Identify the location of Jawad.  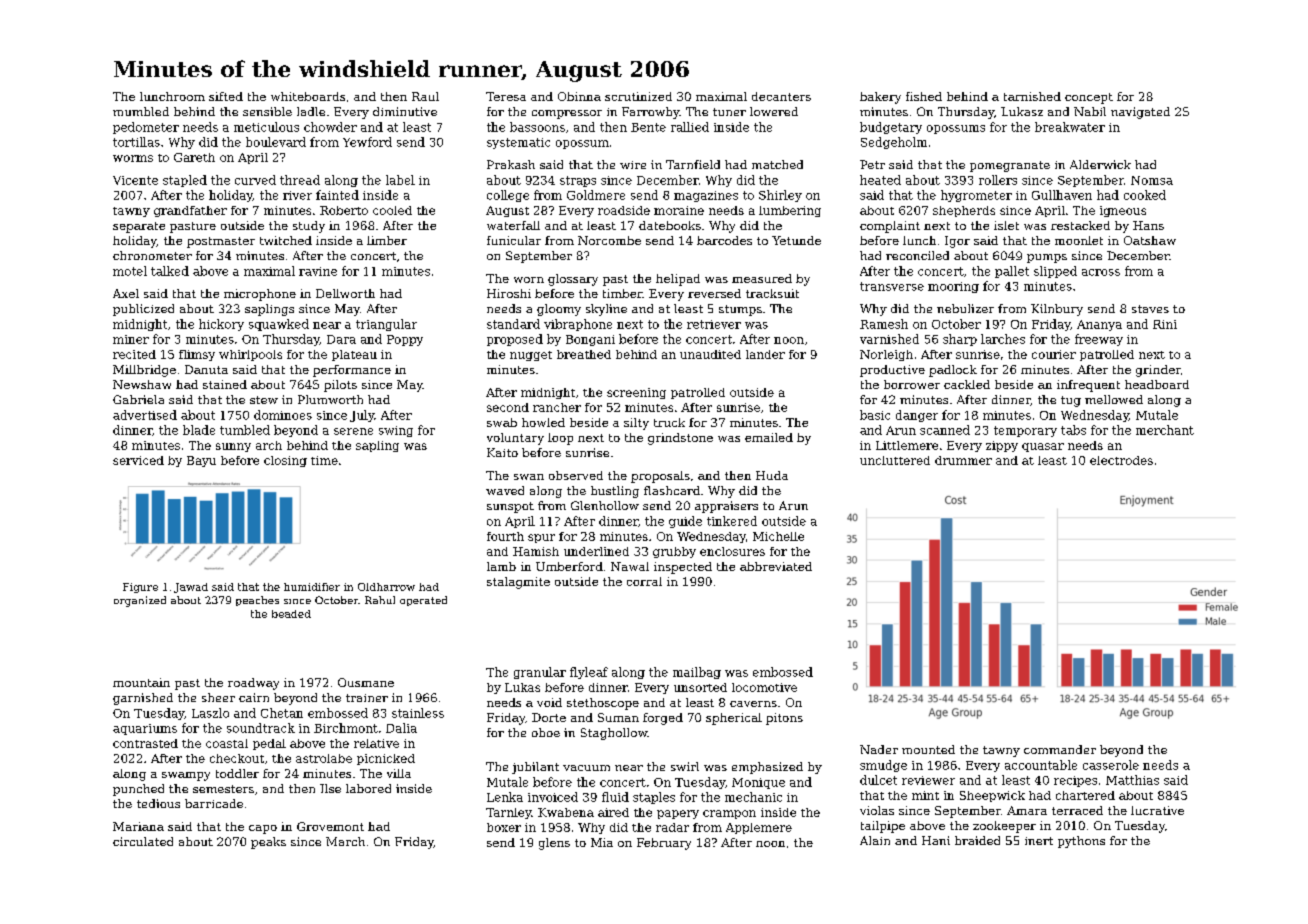
(191, 588).
